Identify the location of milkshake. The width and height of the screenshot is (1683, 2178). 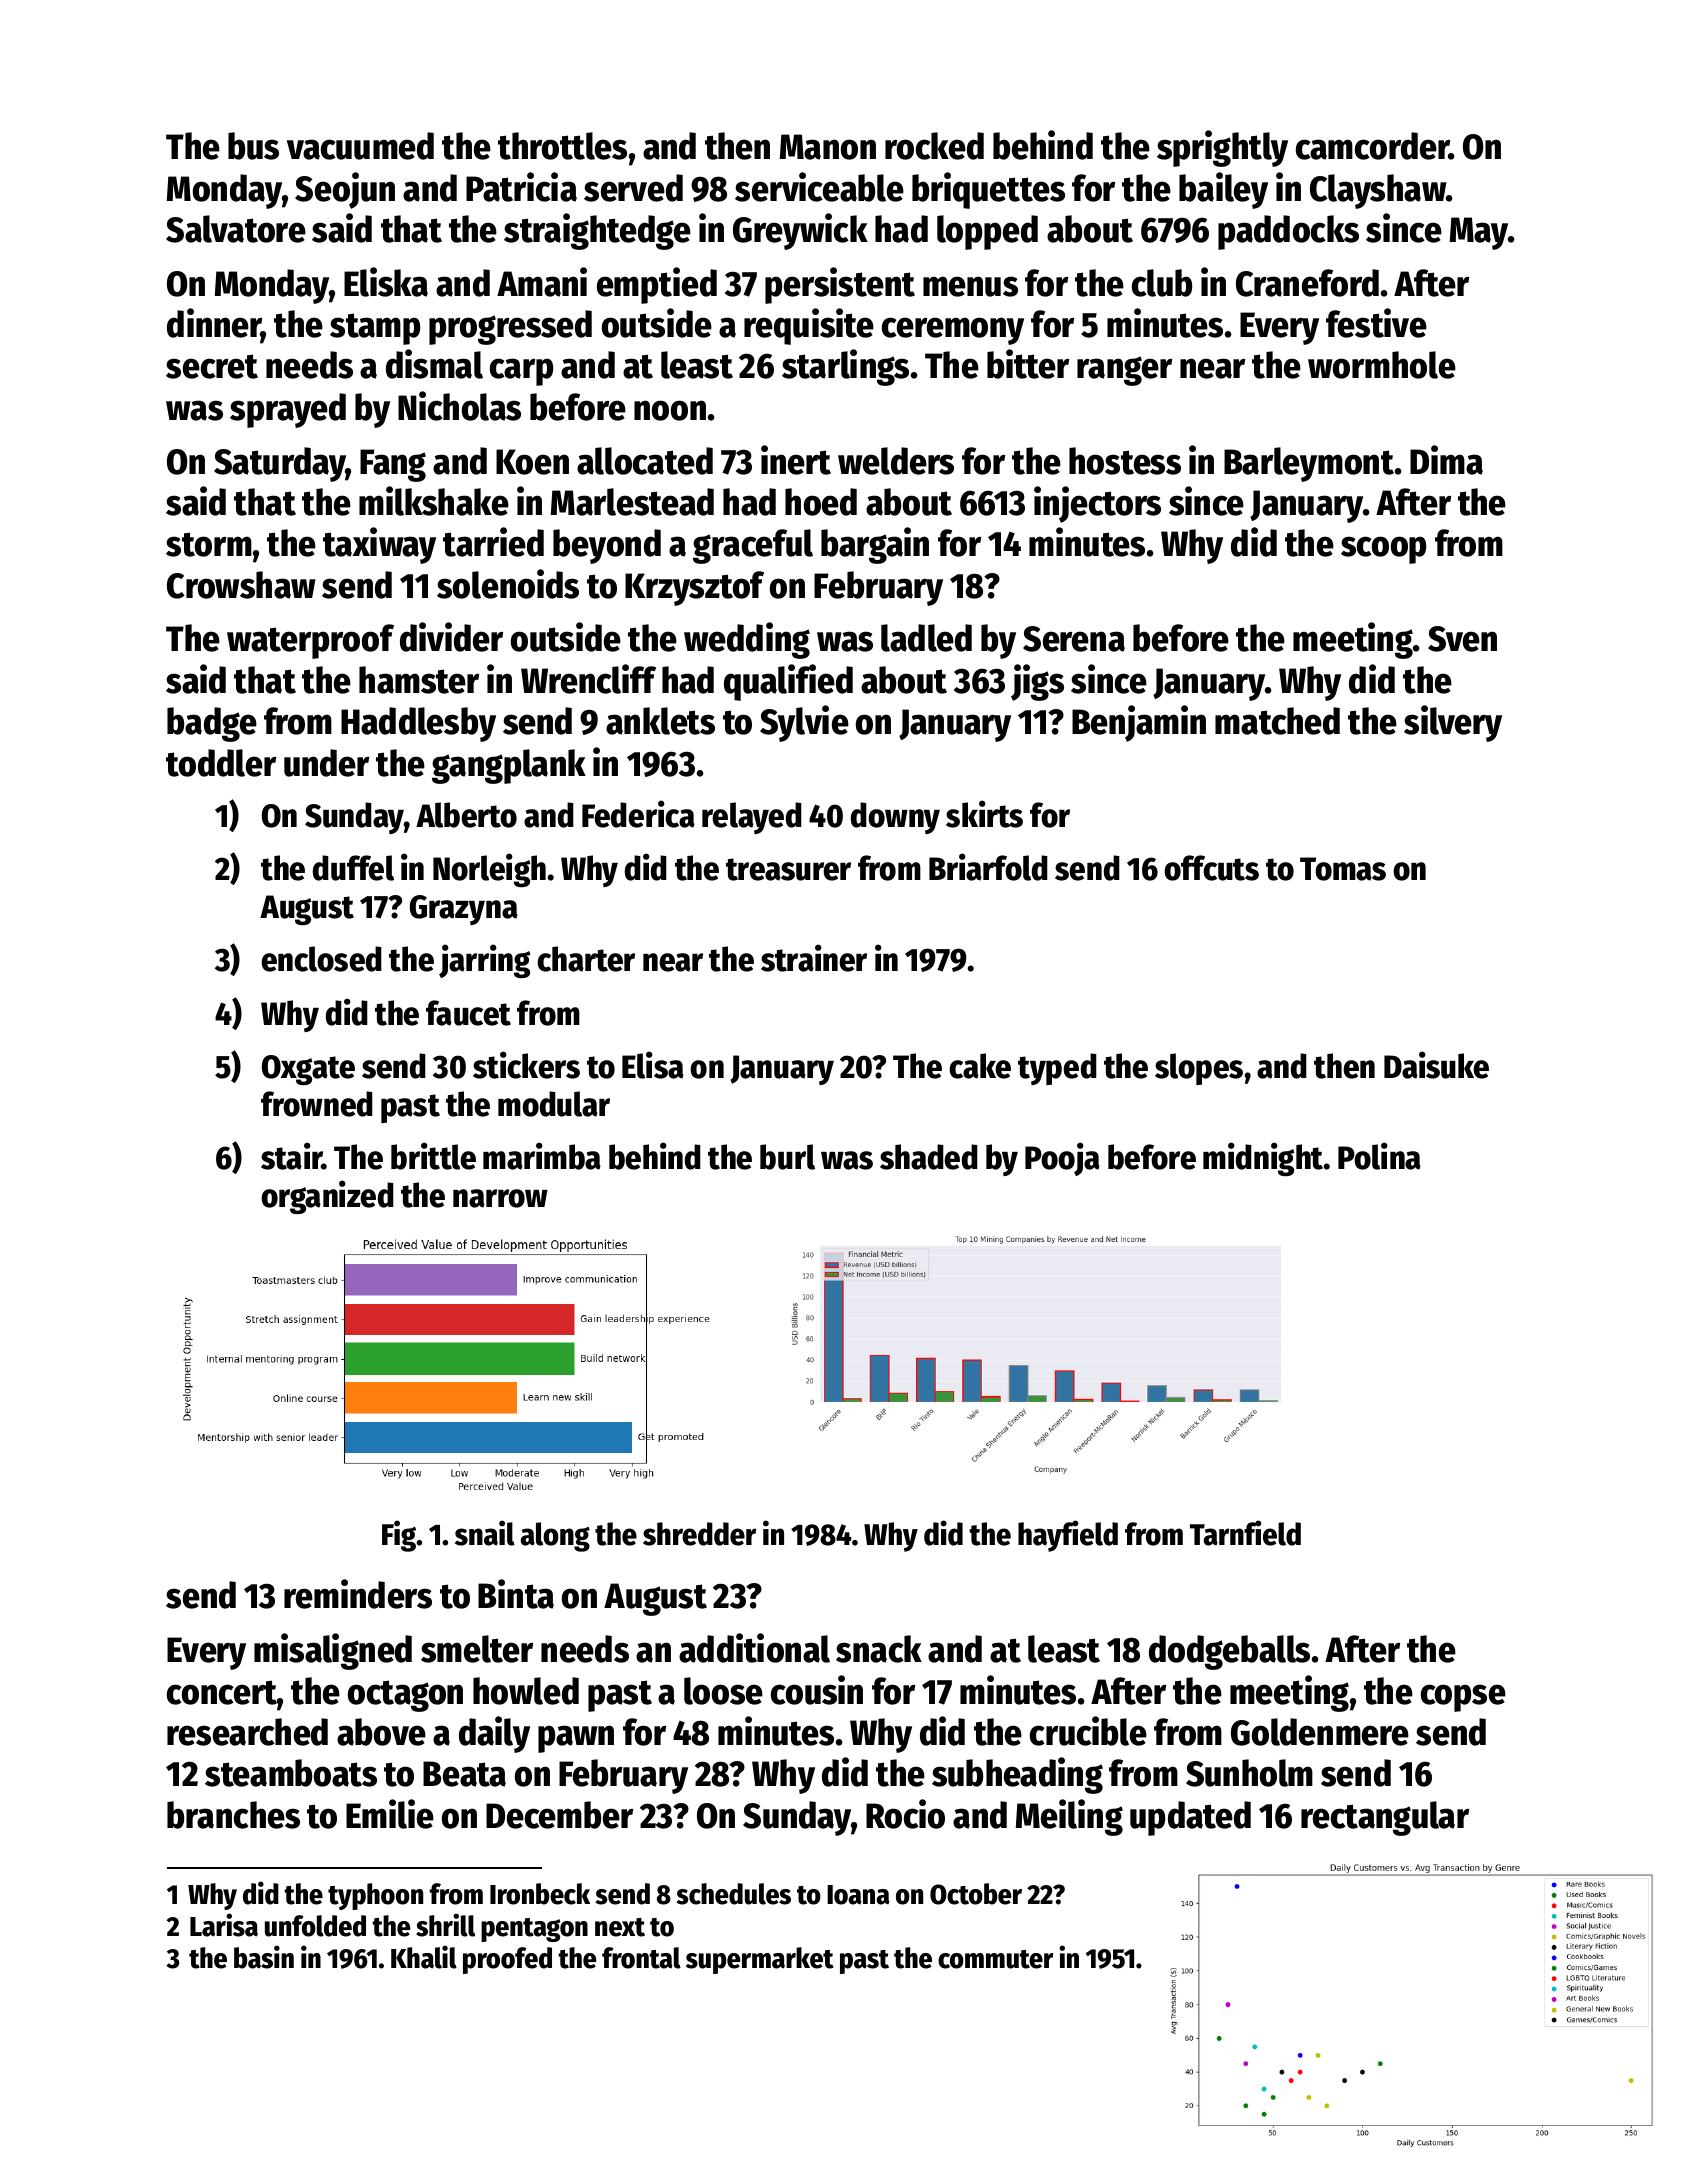
(434, 501).
